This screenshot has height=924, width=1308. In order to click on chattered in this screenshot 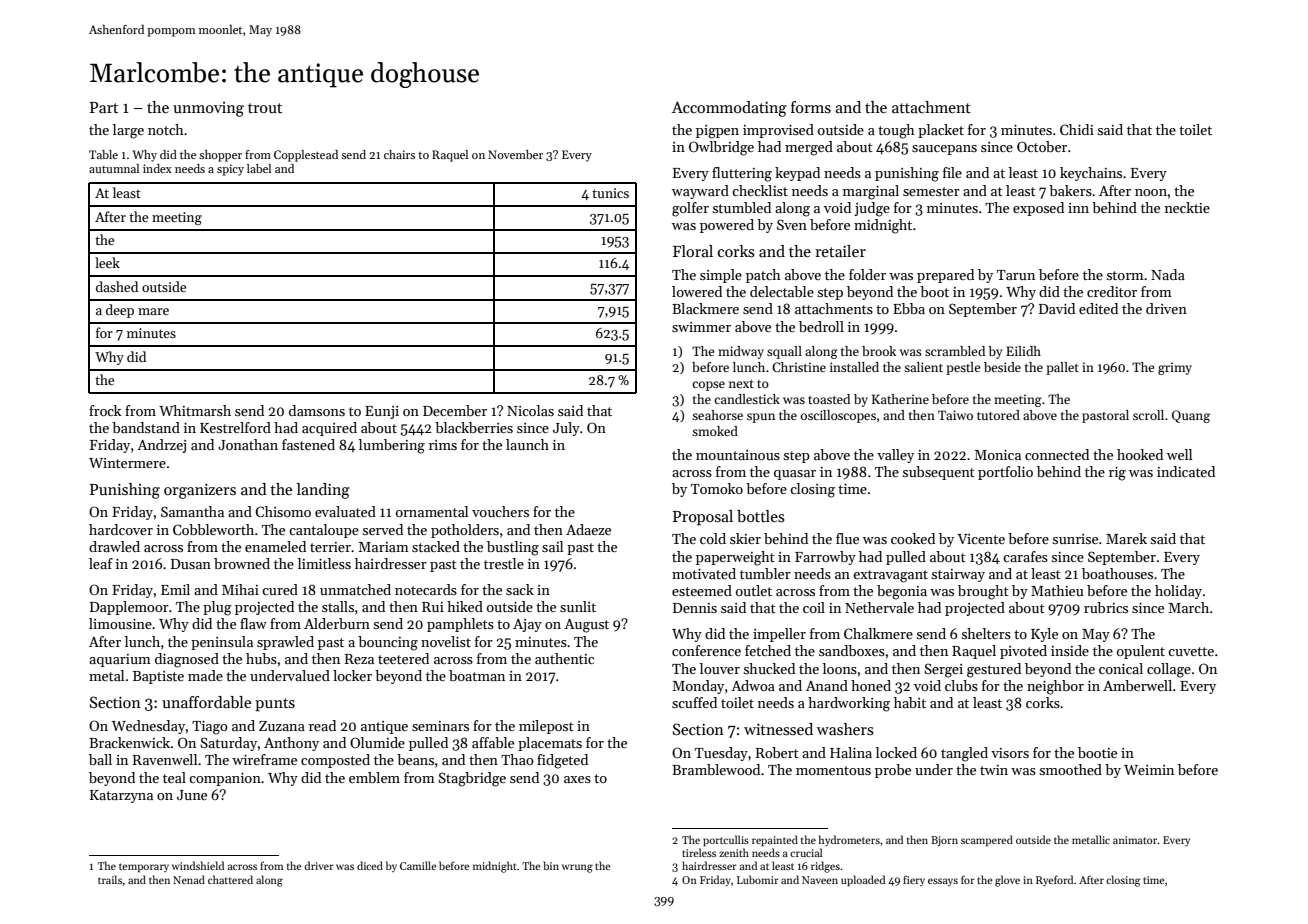, I will do `click(230, 879)`.
